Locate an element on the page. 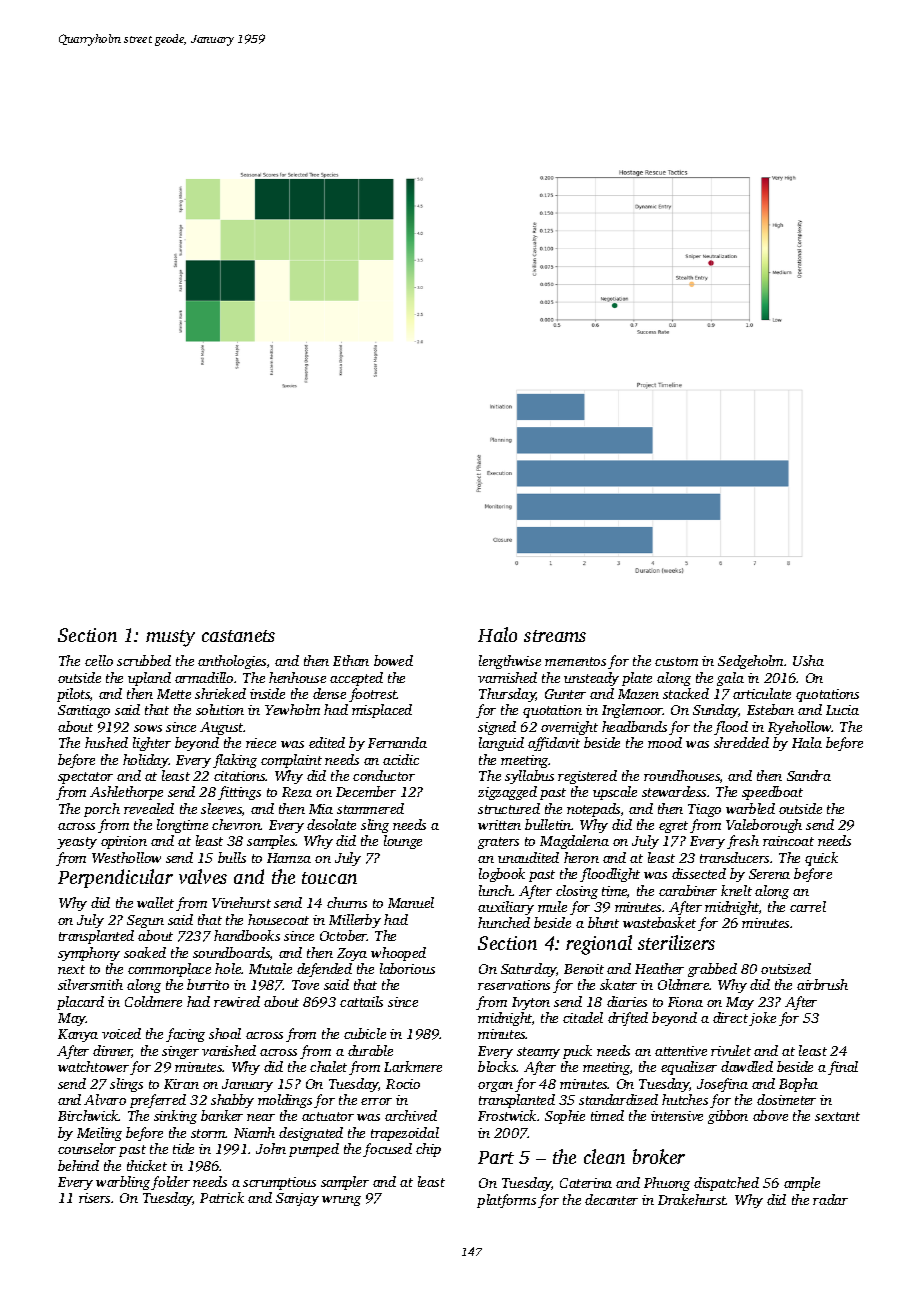 The width and height of the document is (924, 1308). hunched is located at coordinates (504, 922).
